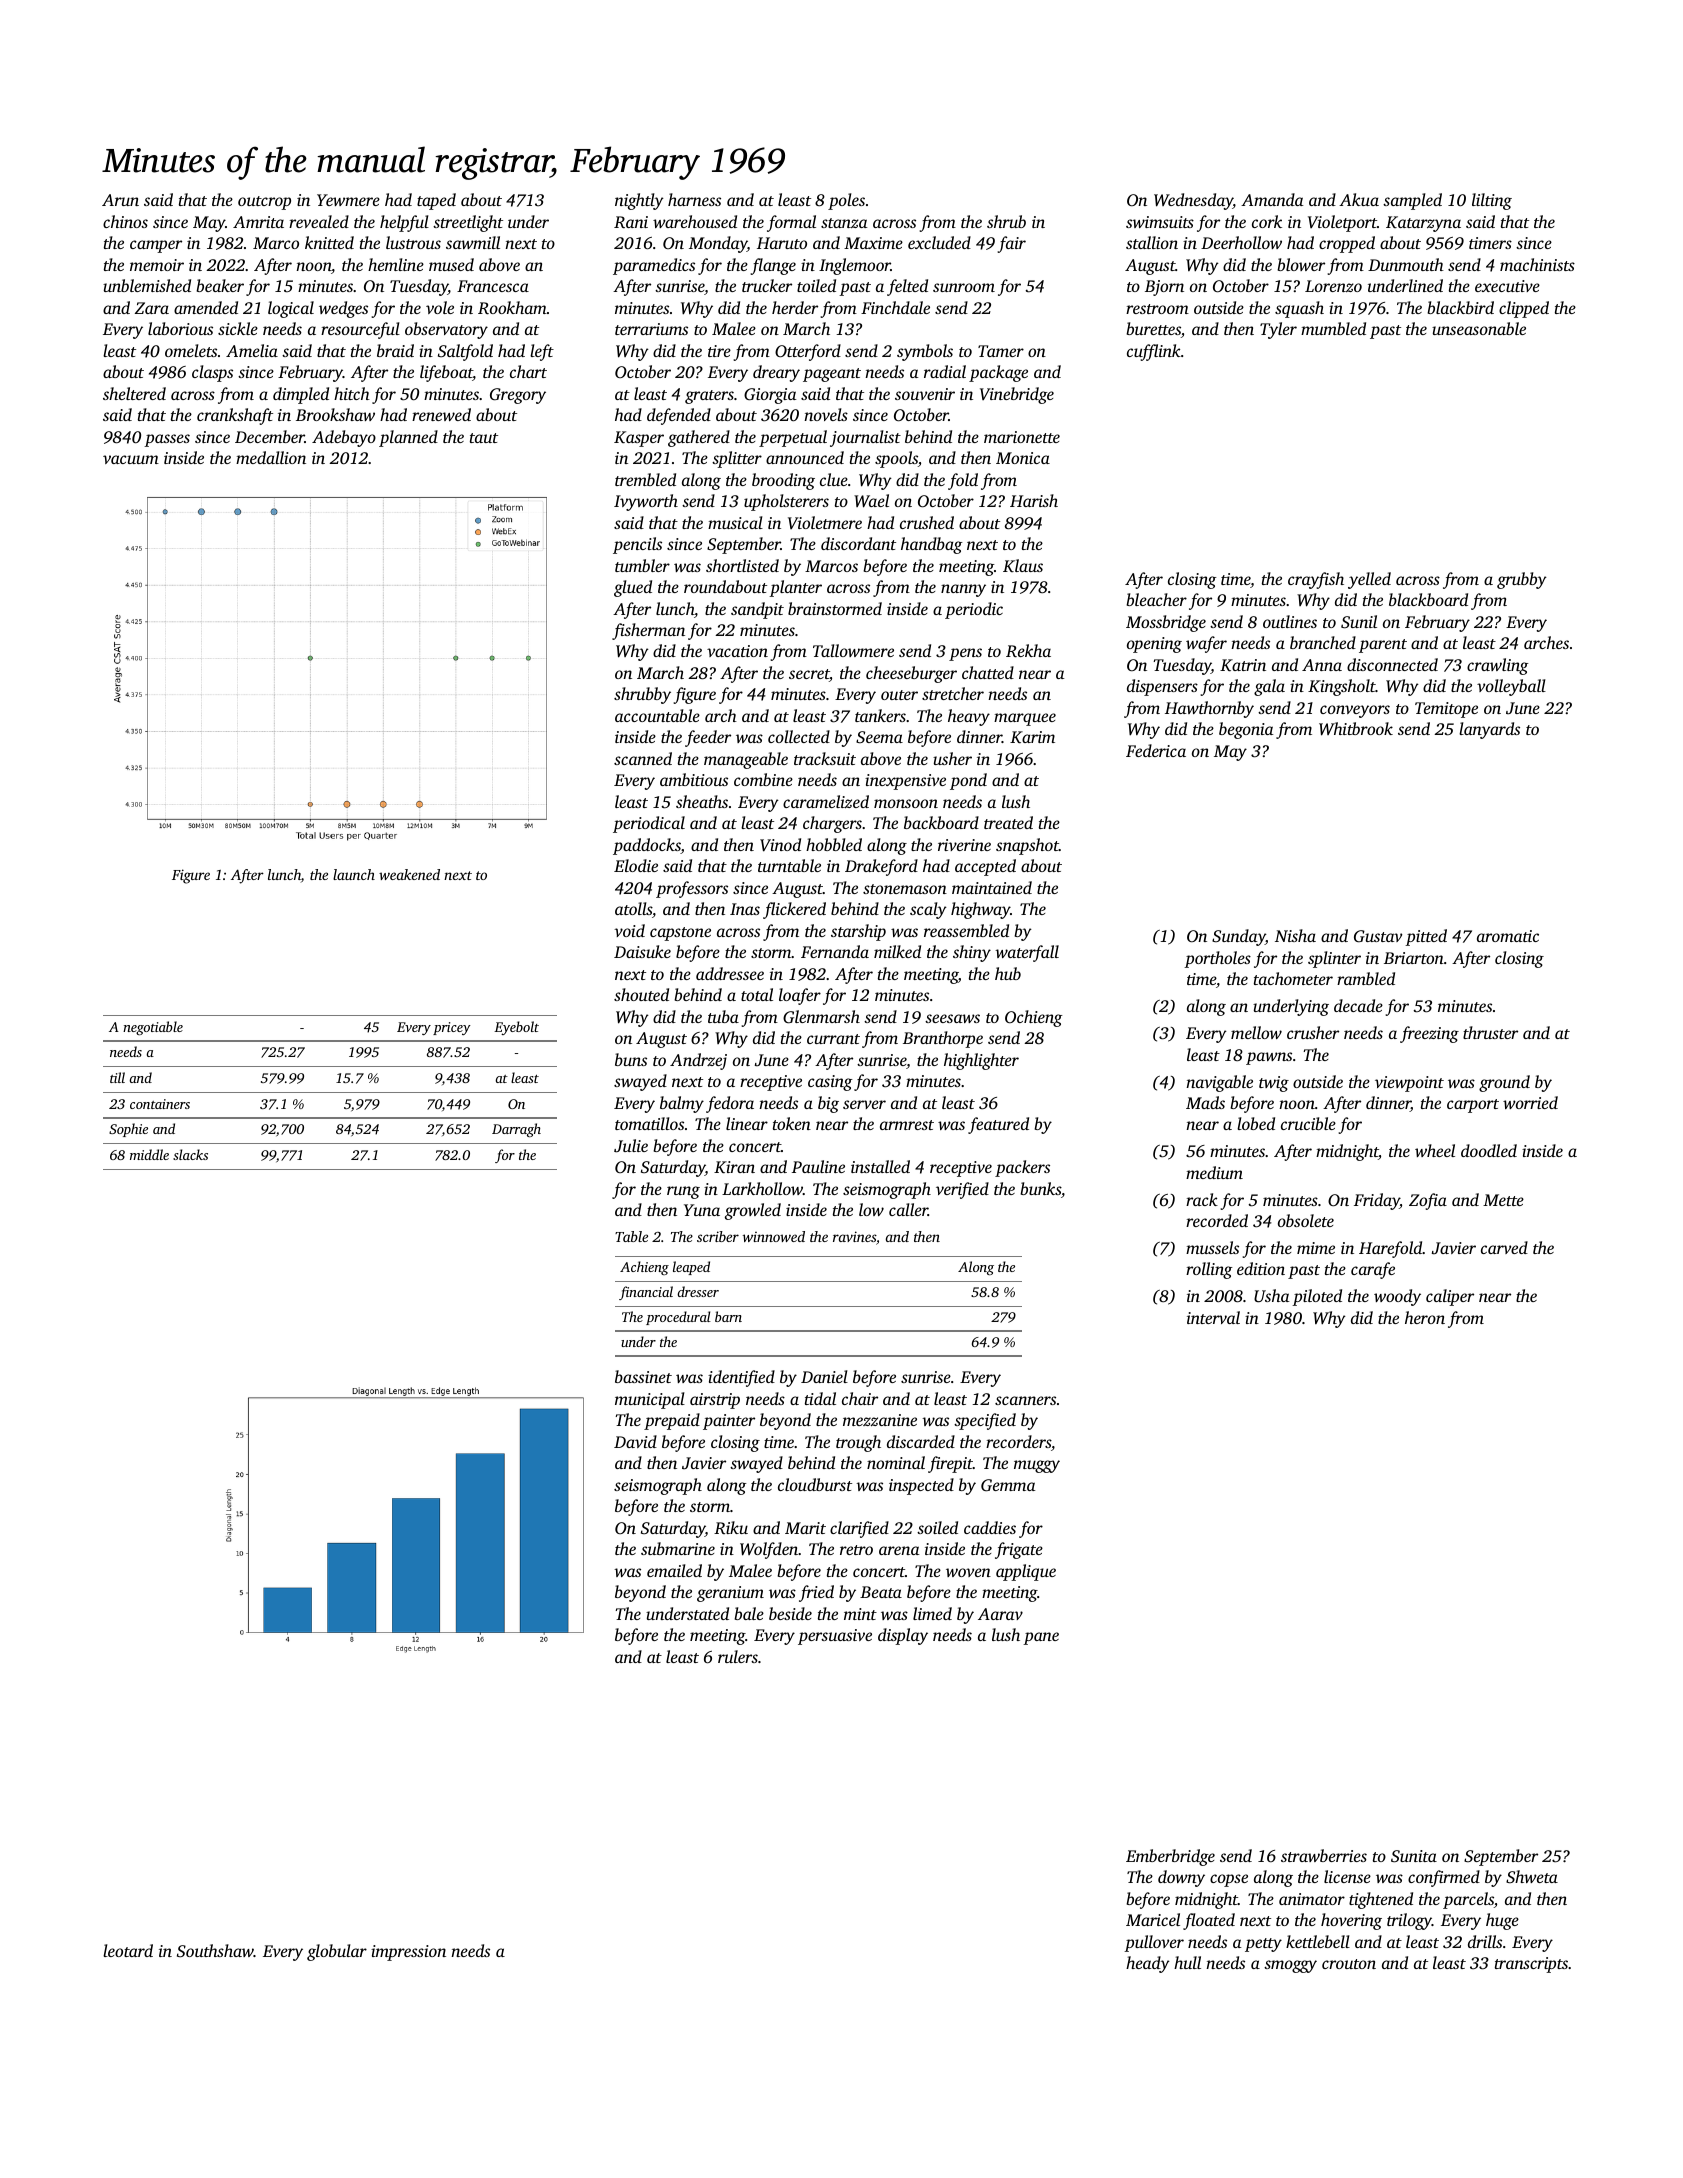 The height and width of the document is (2178, 1683). Describe the element at coordinates (271, 457) in the document. I see `medallion` at that location.
